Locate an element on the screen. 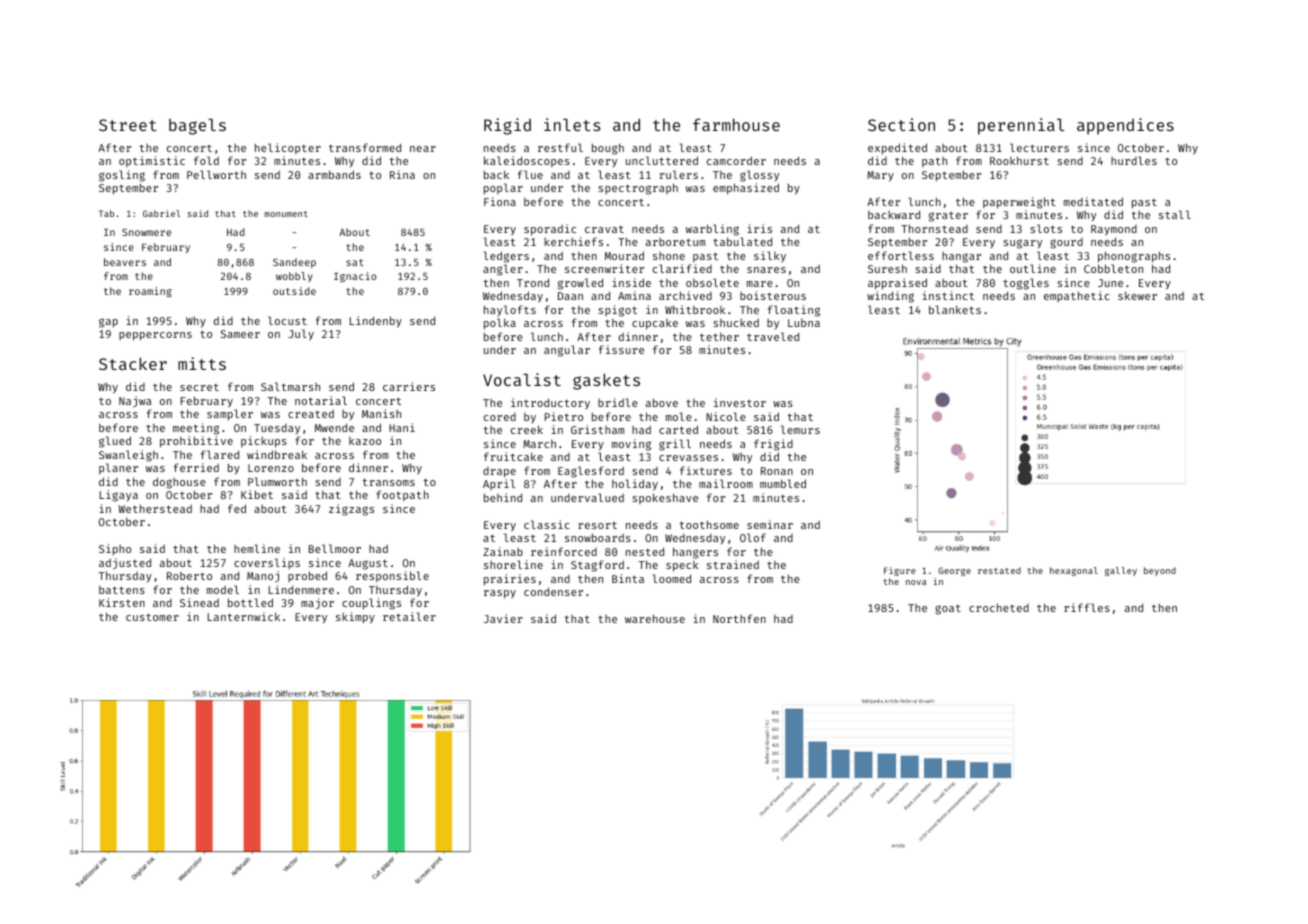 The width and height of the screenshot is (1308, 924). Stacker is located at coordinates (133, 363).
